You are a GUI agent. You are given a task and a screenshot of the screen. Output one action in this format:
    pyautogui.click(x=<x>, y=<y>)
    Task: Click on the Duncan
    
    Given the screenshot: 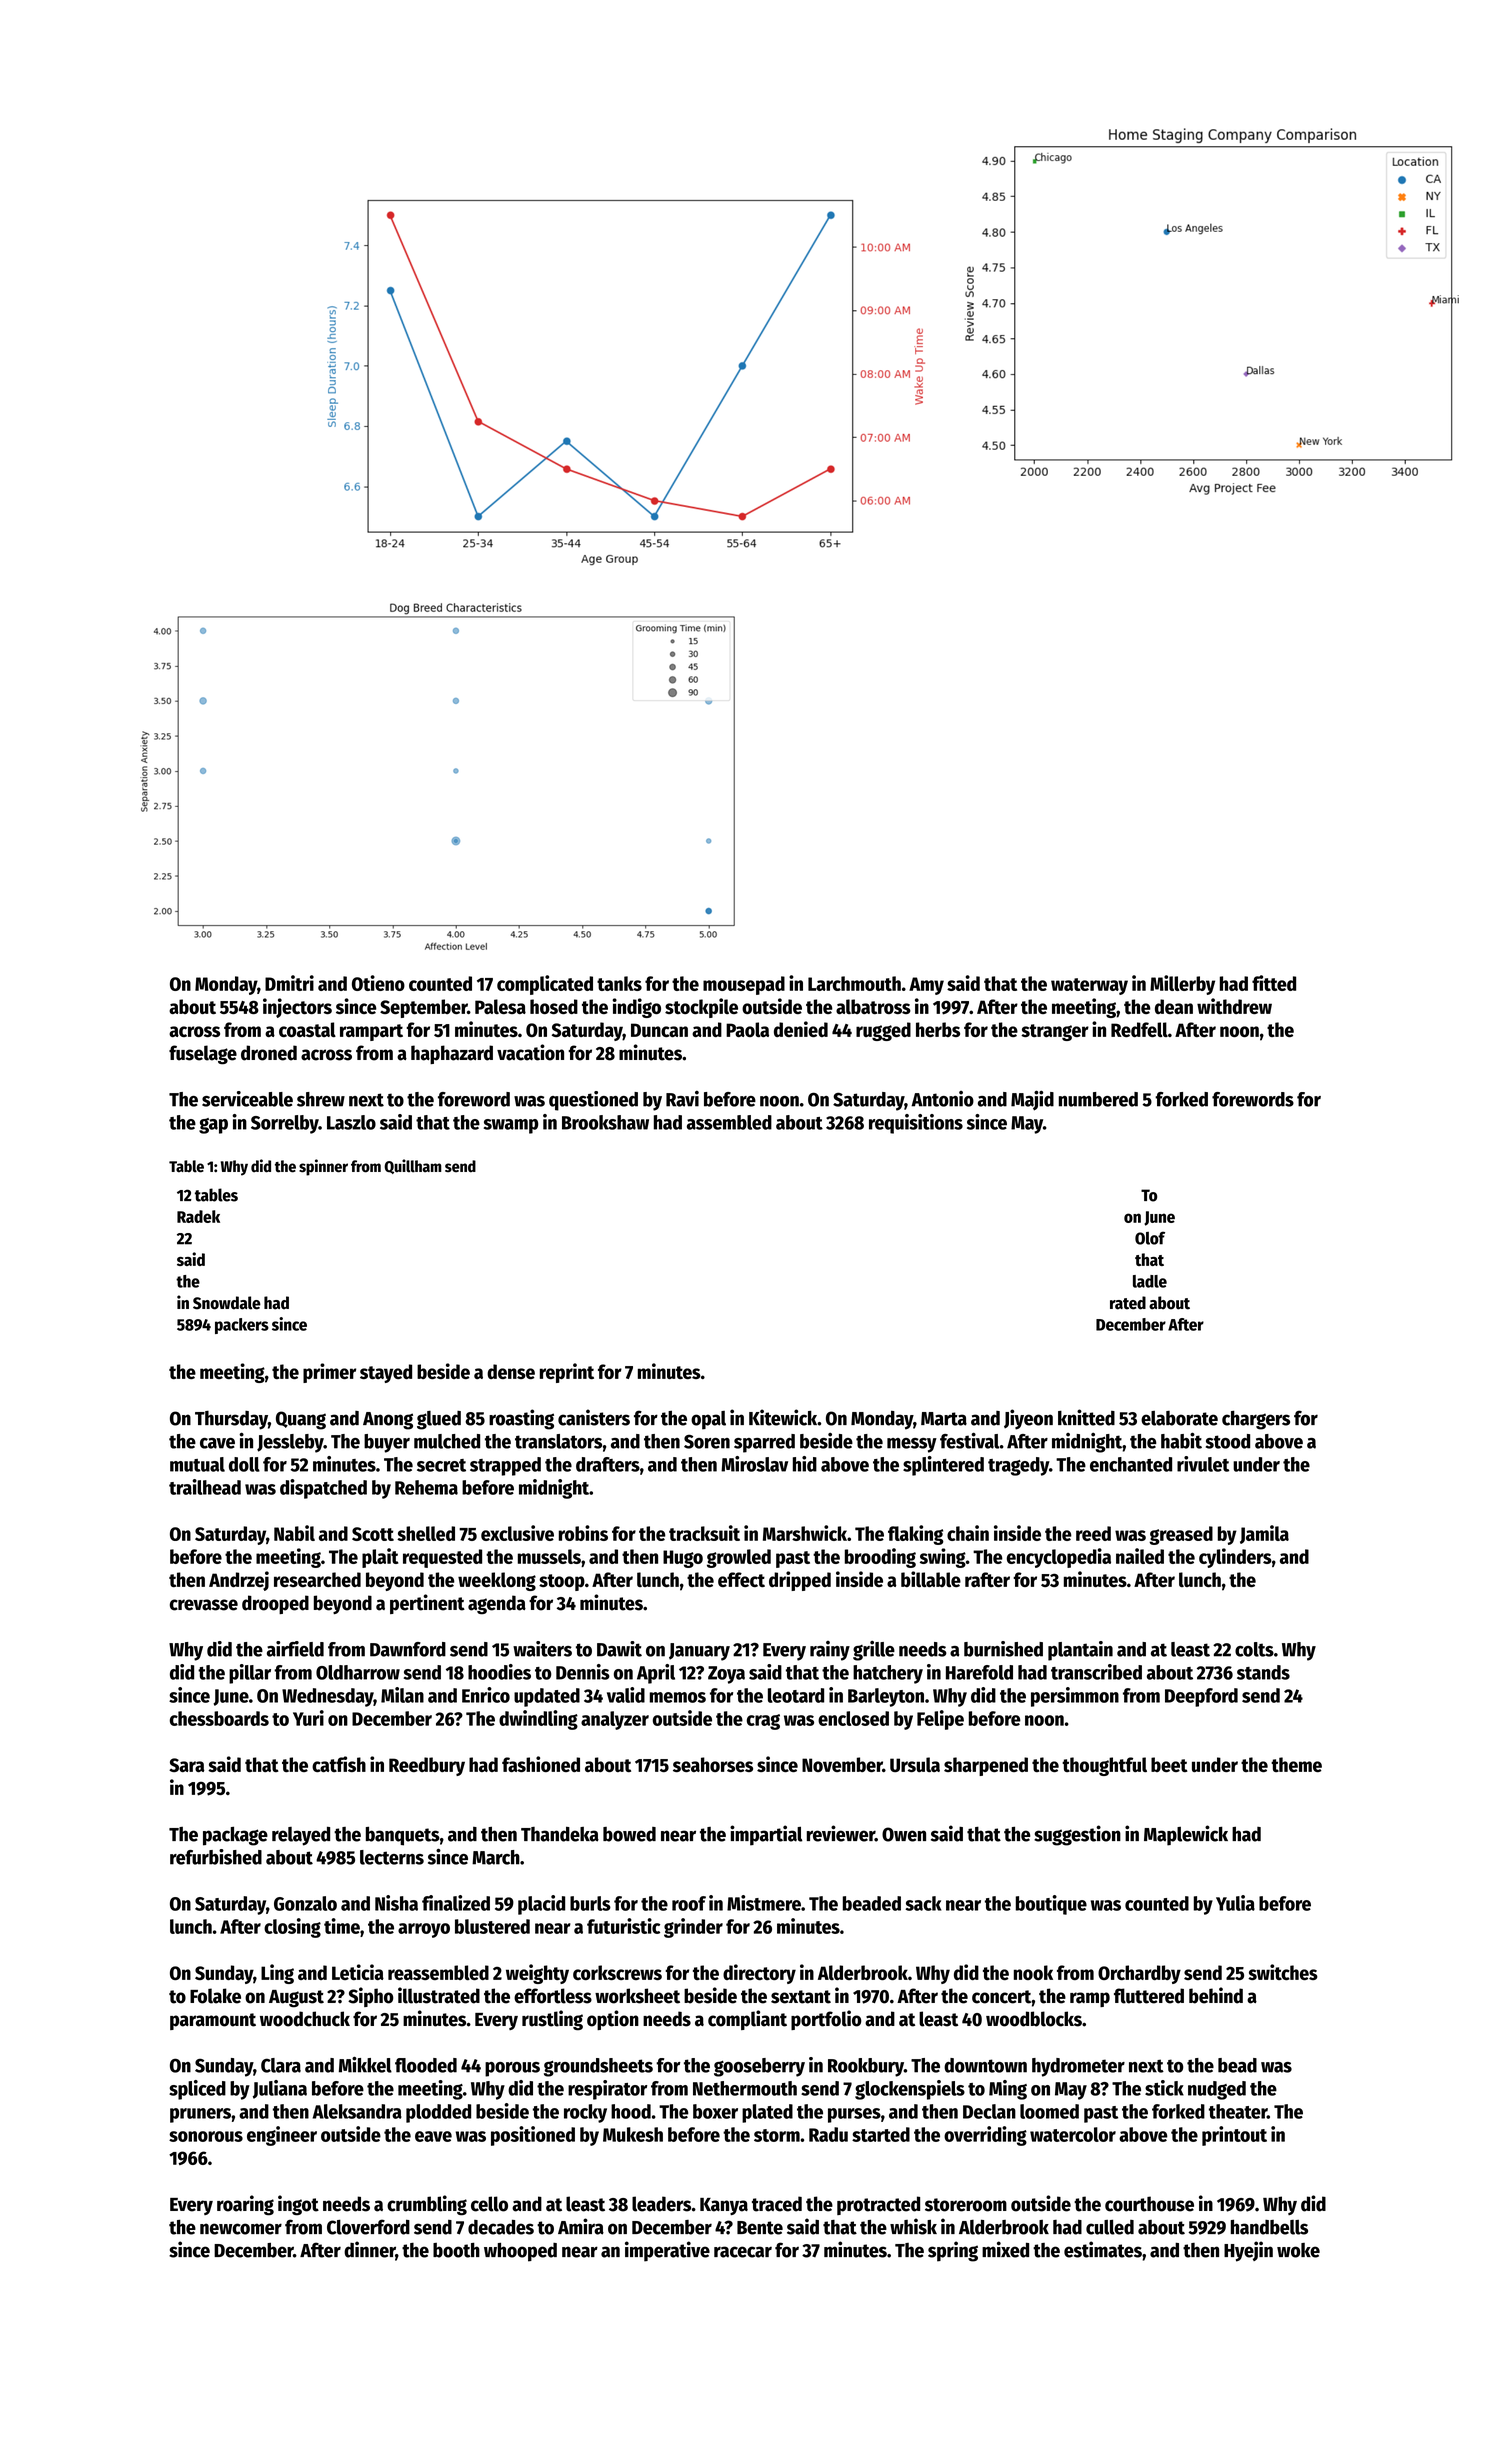 What is the action you would take?
    pyautogui.click(x=659, y=1030)
